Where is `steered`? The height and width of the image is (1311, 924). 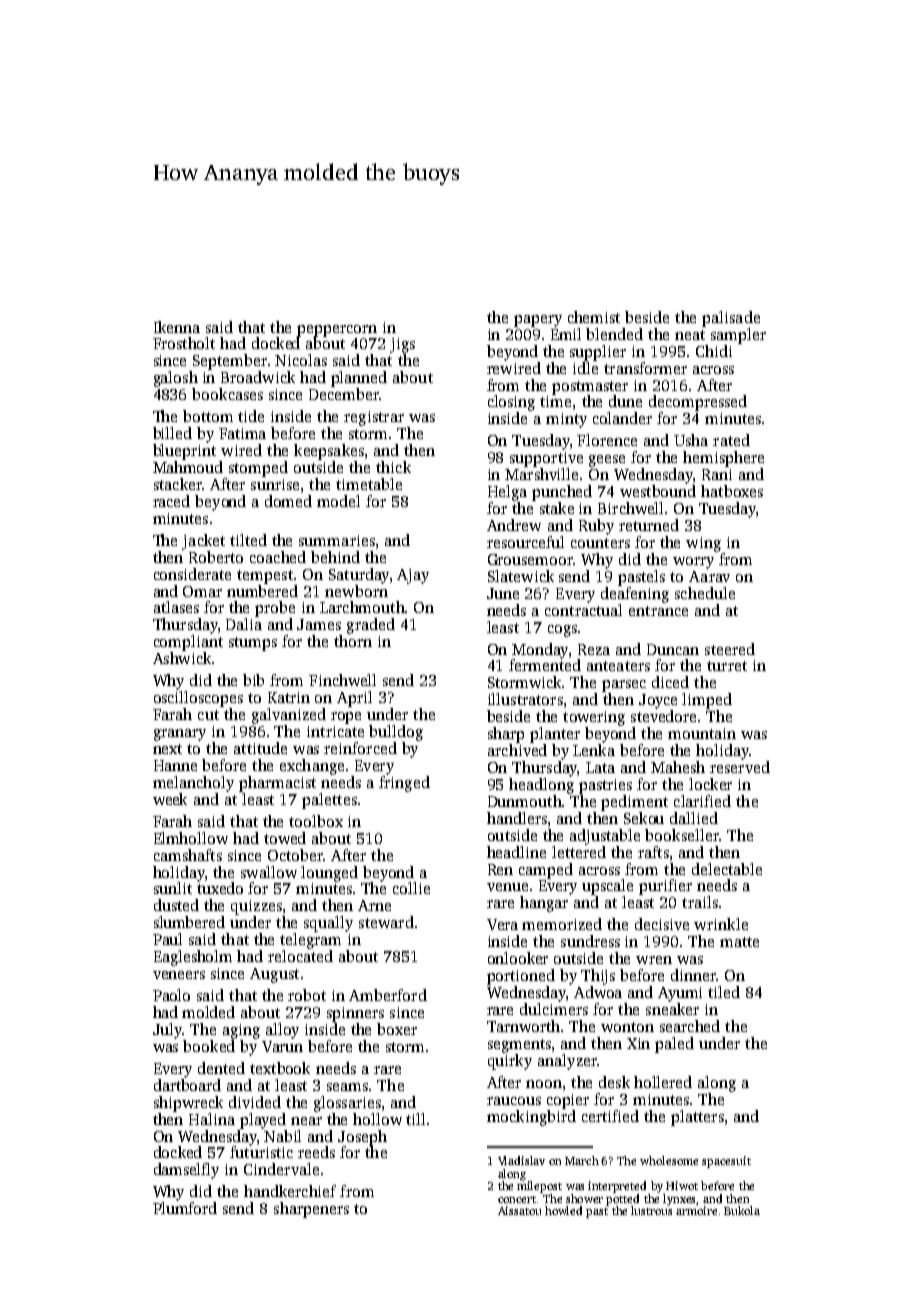 steered is located at coordinates (730, 649).
